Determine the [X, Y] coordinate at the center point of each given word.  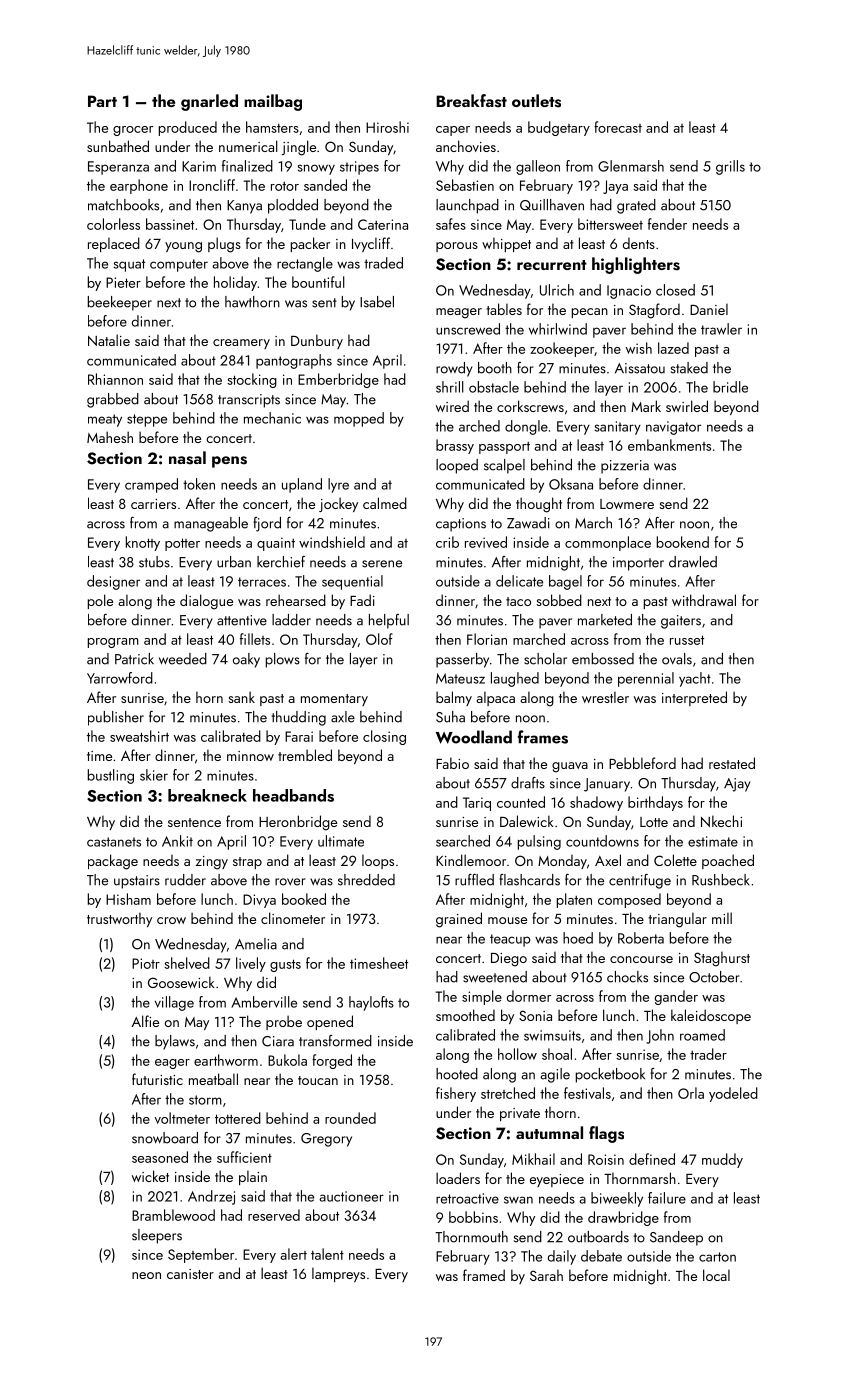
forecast [618, 127]
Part [102, 101]
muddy [722, 1160]
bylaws [175, 1042]
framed [484, 1275]
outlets [536, 101]
